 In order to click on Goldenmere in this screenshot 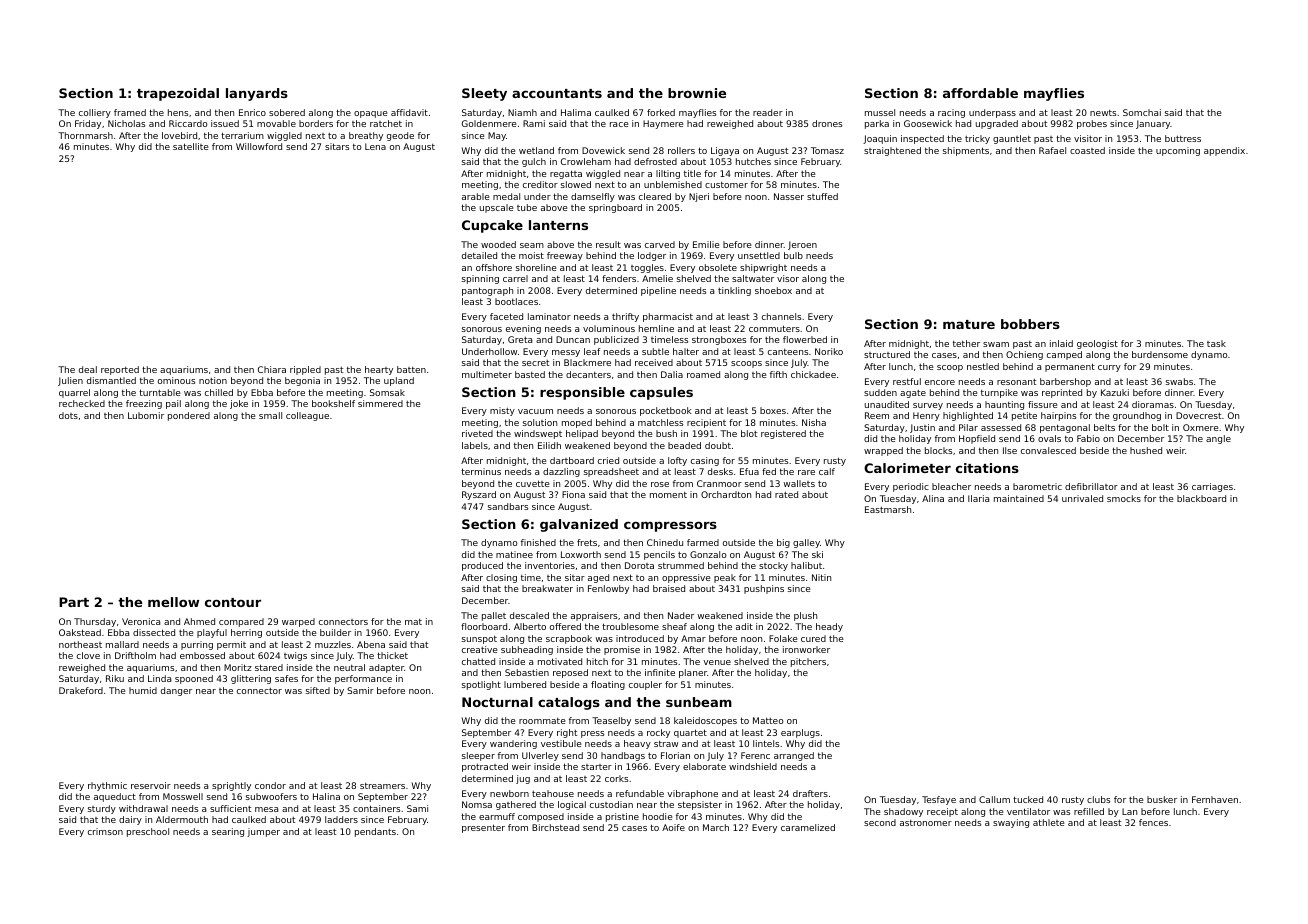, I will do `click(489, 123)`.
